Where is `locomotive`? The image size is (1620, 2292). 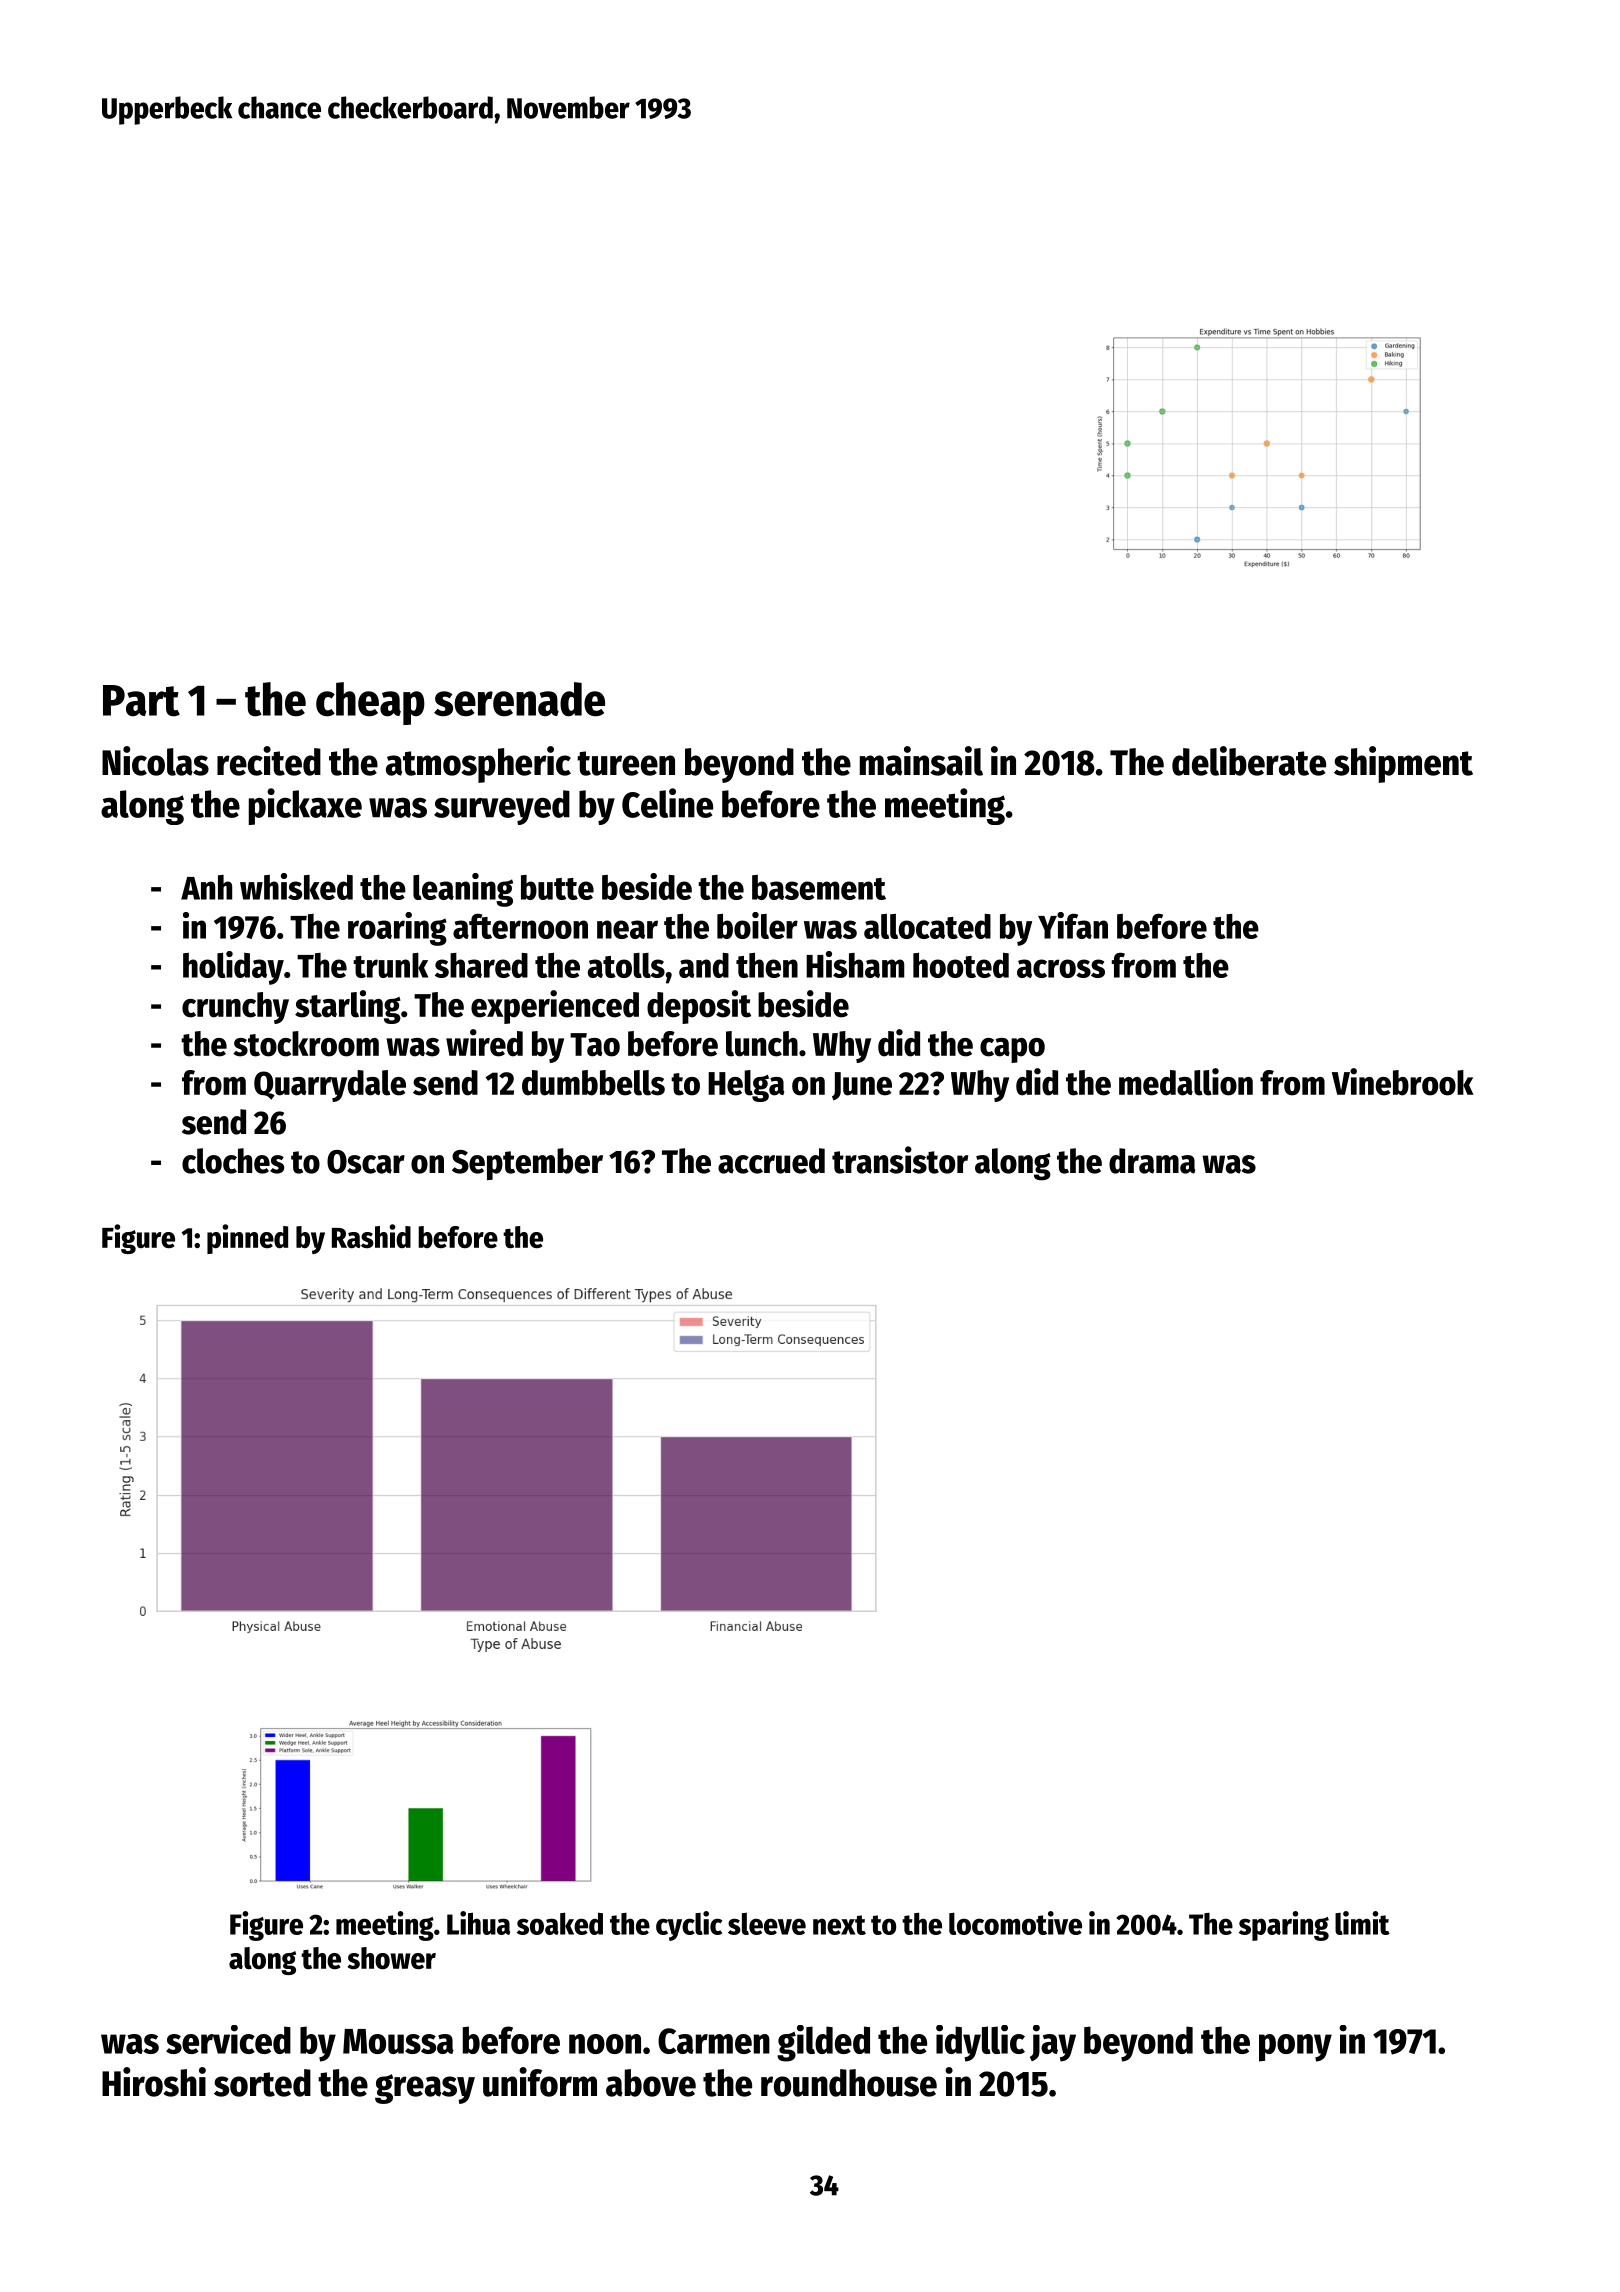 locomotive is located at coordinates (1015, 1923).
